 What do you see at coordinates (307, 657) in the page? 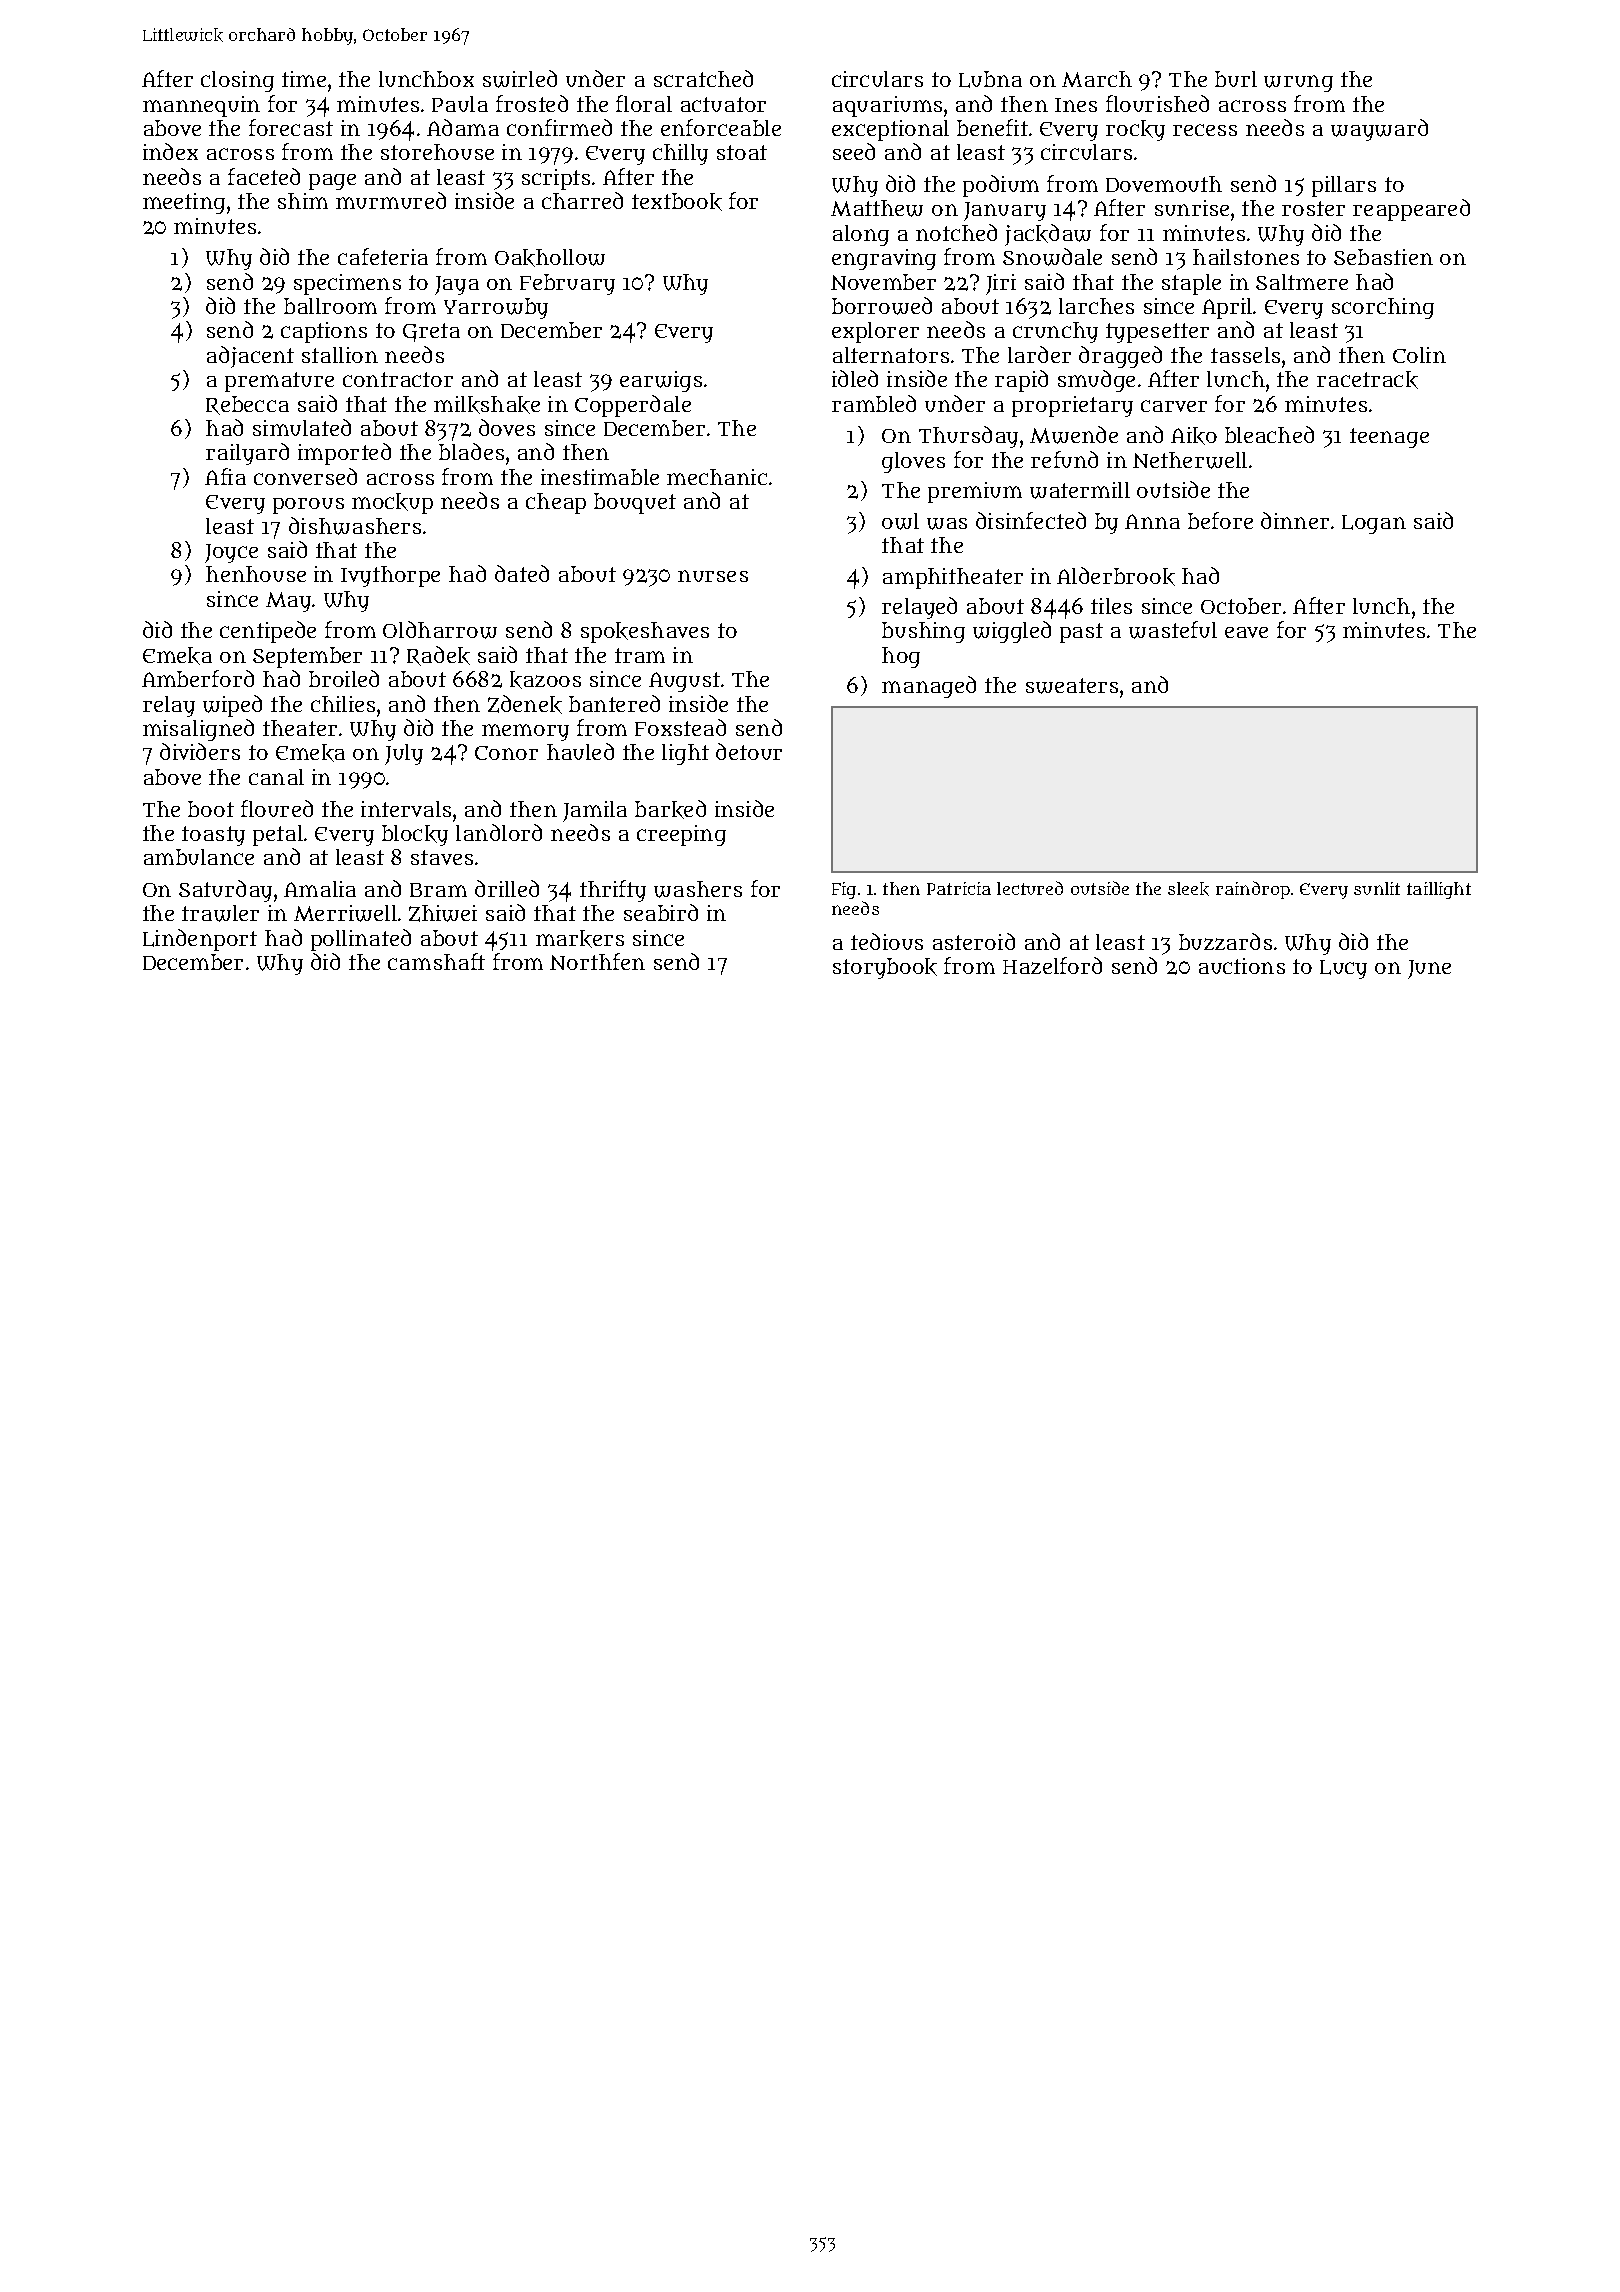
I see `September` at bounding box center [307, 657].
